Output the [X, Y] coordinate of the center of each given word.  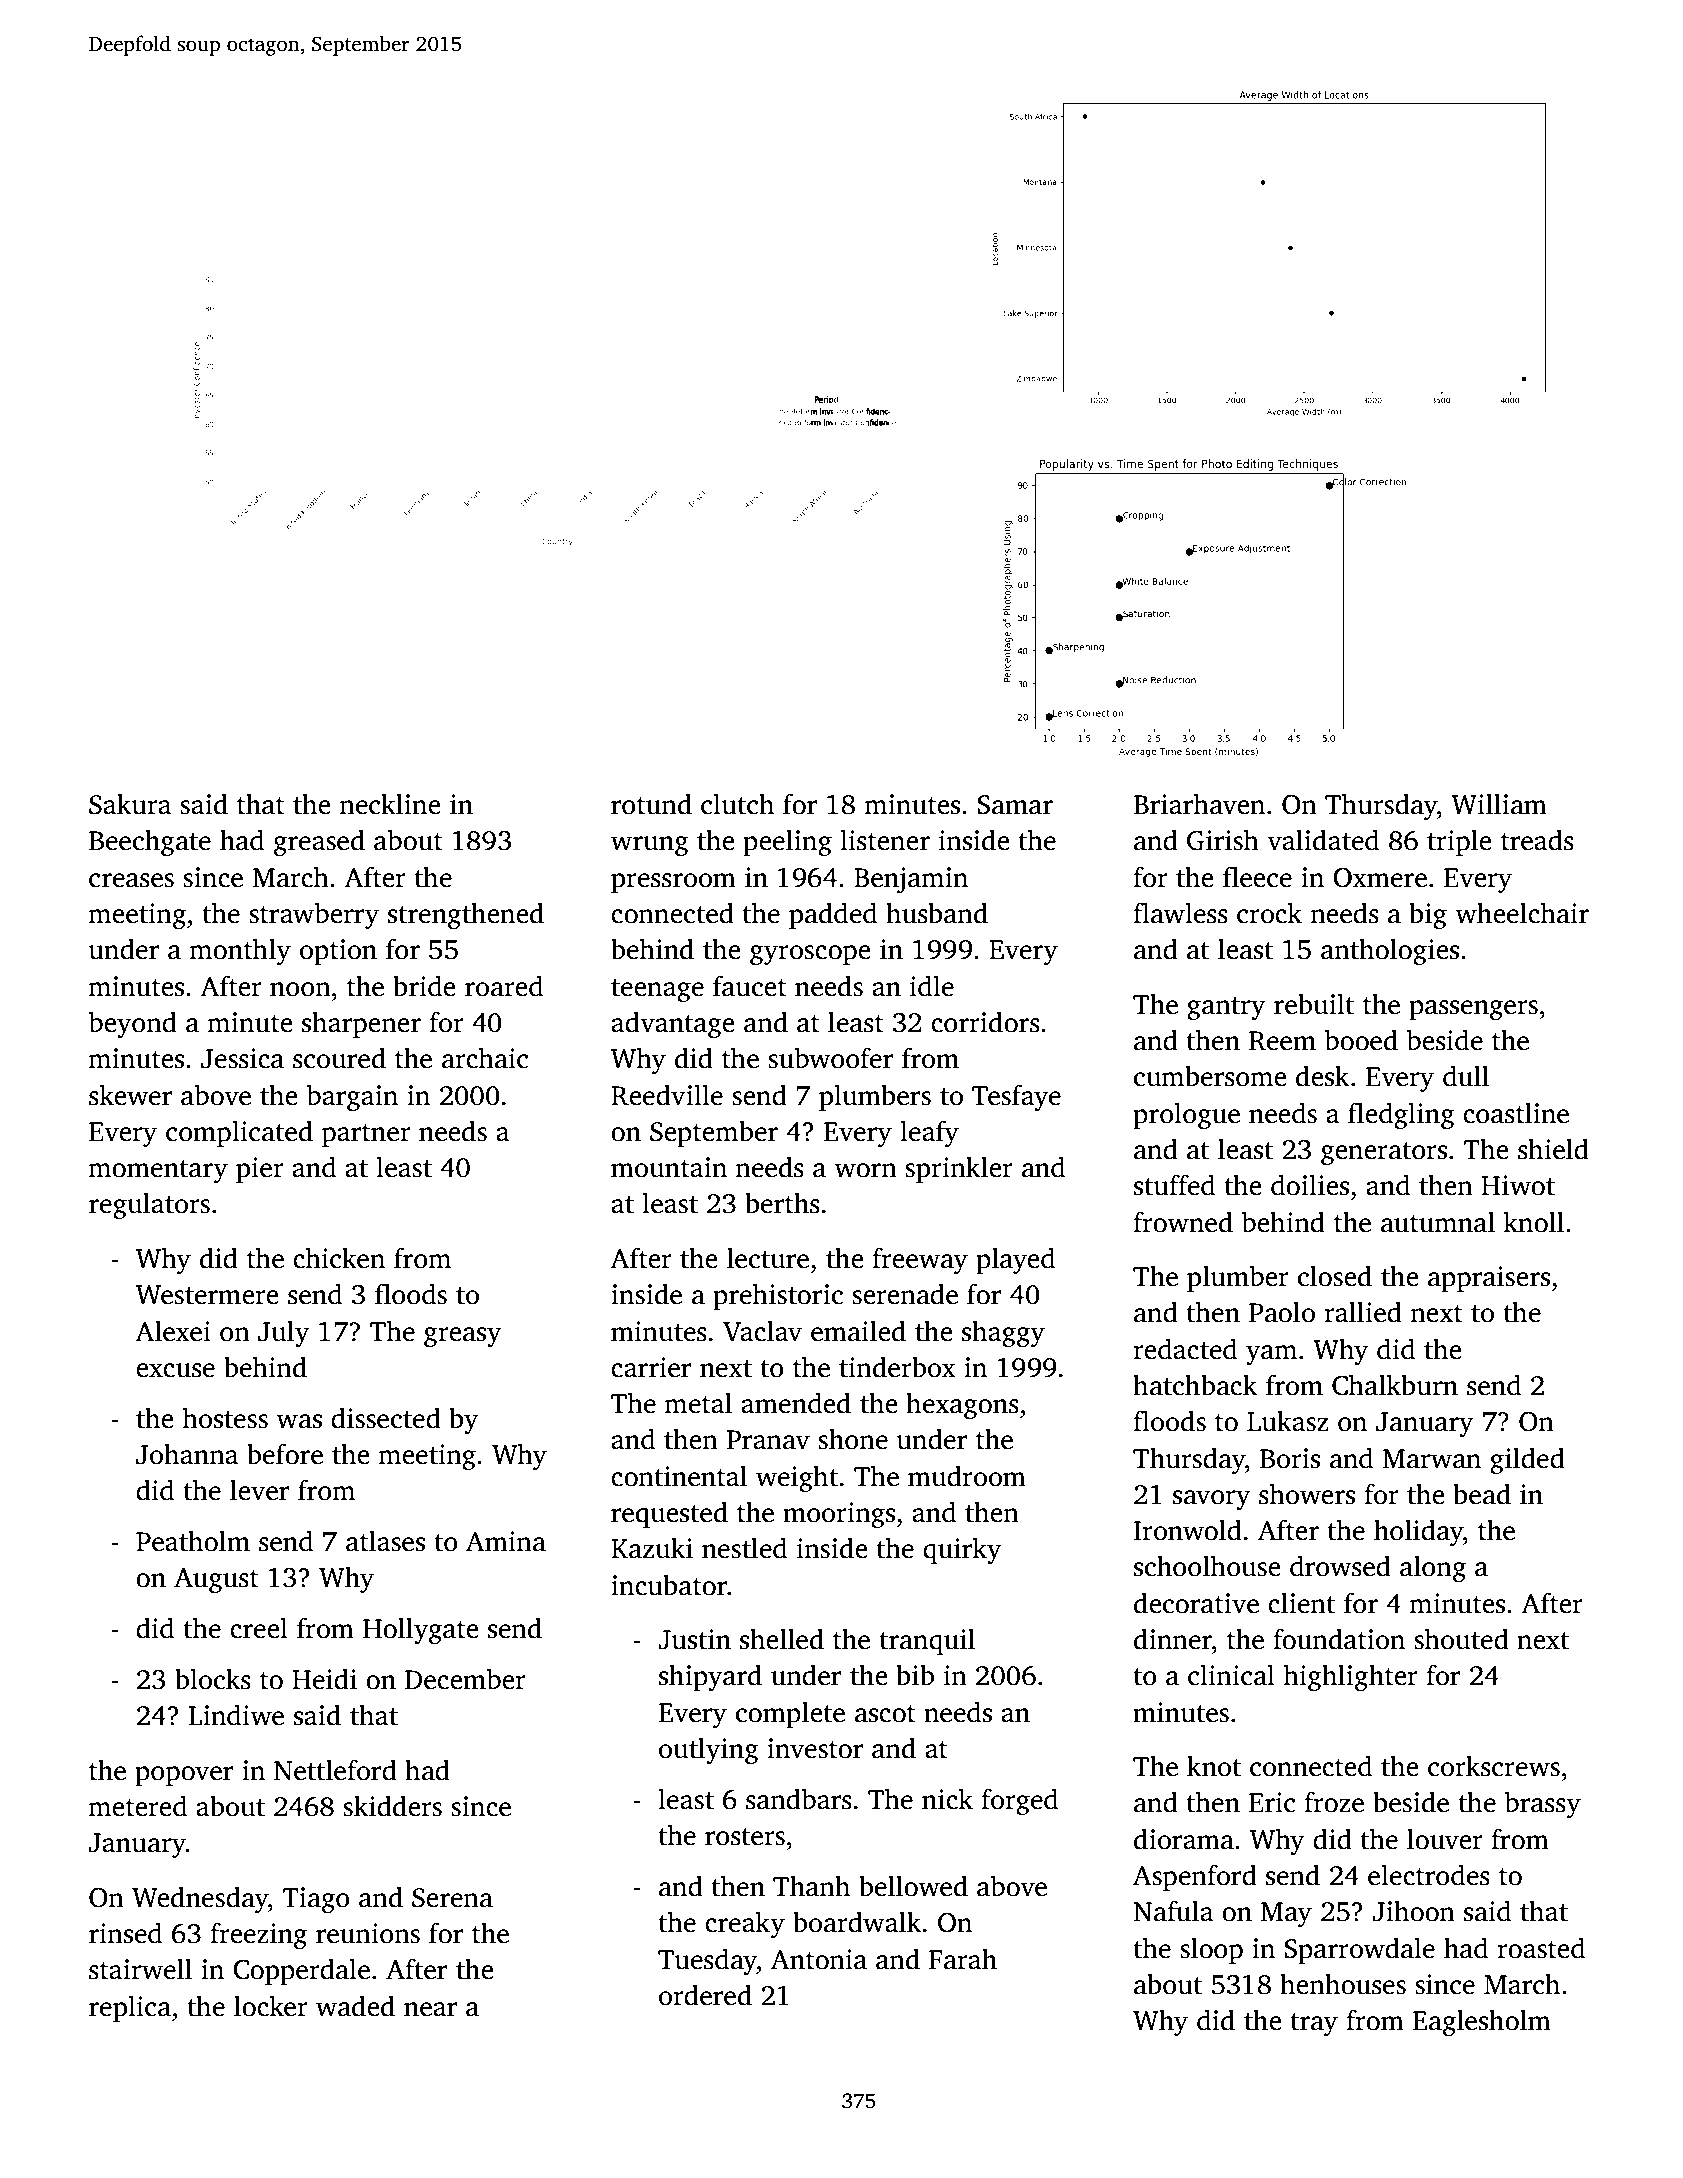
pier [260, 1170]
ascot [885, 1714]
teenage [657, 990]
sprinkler [959, 1169]
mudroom [967, 1476]
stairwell [140, 1969]
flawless [1180, 913]
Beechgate [150, 842]
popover [184, 1776]
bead [1482, 1494]
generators [1384, 1153]
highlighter [1351, 1677]
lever [259, 1490]
